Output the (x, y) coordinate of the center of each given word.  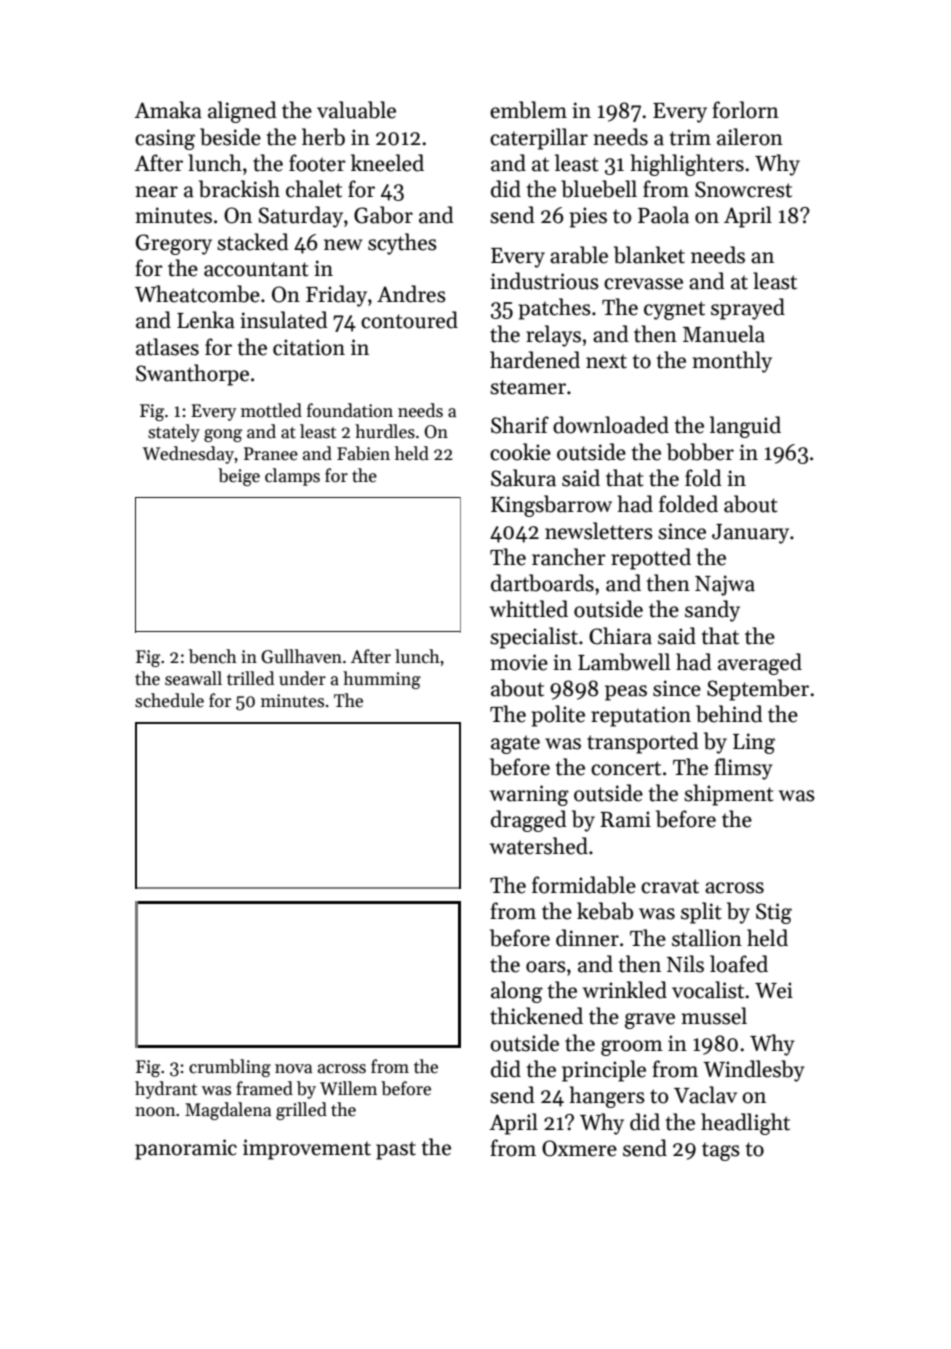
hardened (535, 360)
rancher (569, 557)
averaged (760, 664)
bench (213, 656)
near (156, 192)
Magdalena (228, 1111)
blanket (649, 255)
